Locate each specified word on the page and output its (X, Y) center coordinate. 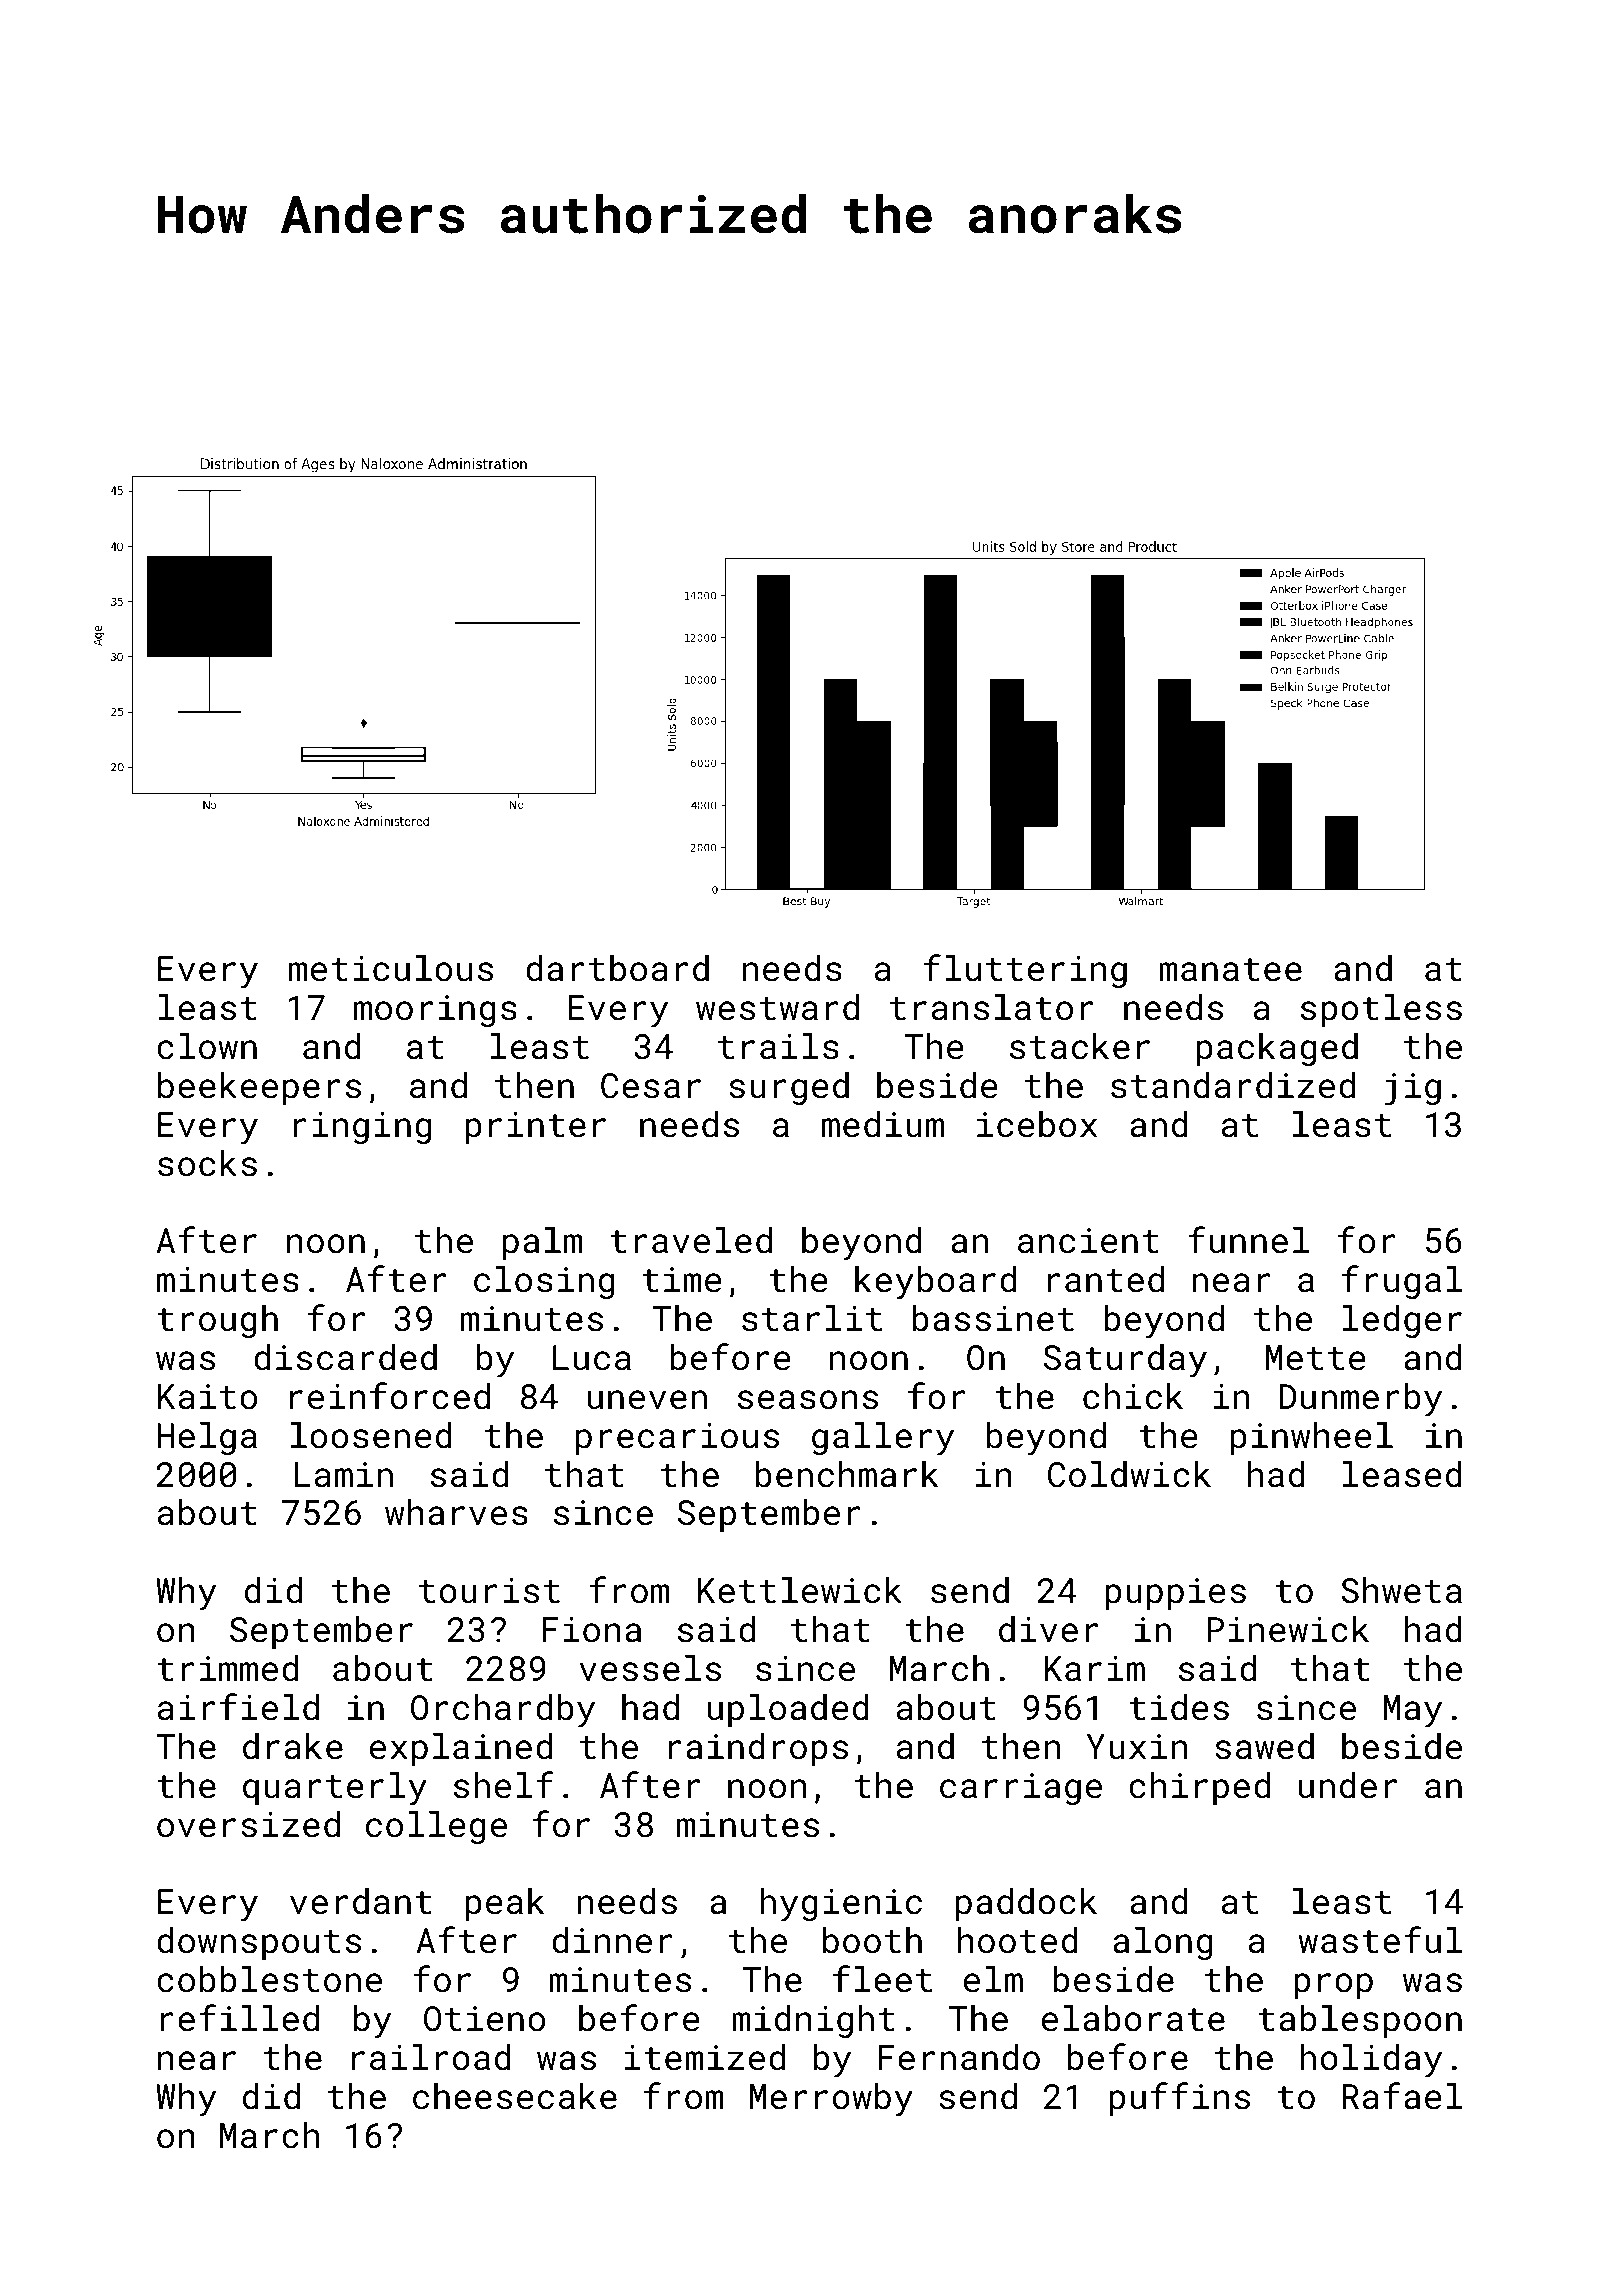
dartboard (617, 968)
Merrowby (831, 2100)
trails (778, 1046)
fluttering (1025, 971)
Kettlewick (800, 1590)
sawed (1264, 1746)
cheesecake (515, 2096)
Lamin (344, 1475)
